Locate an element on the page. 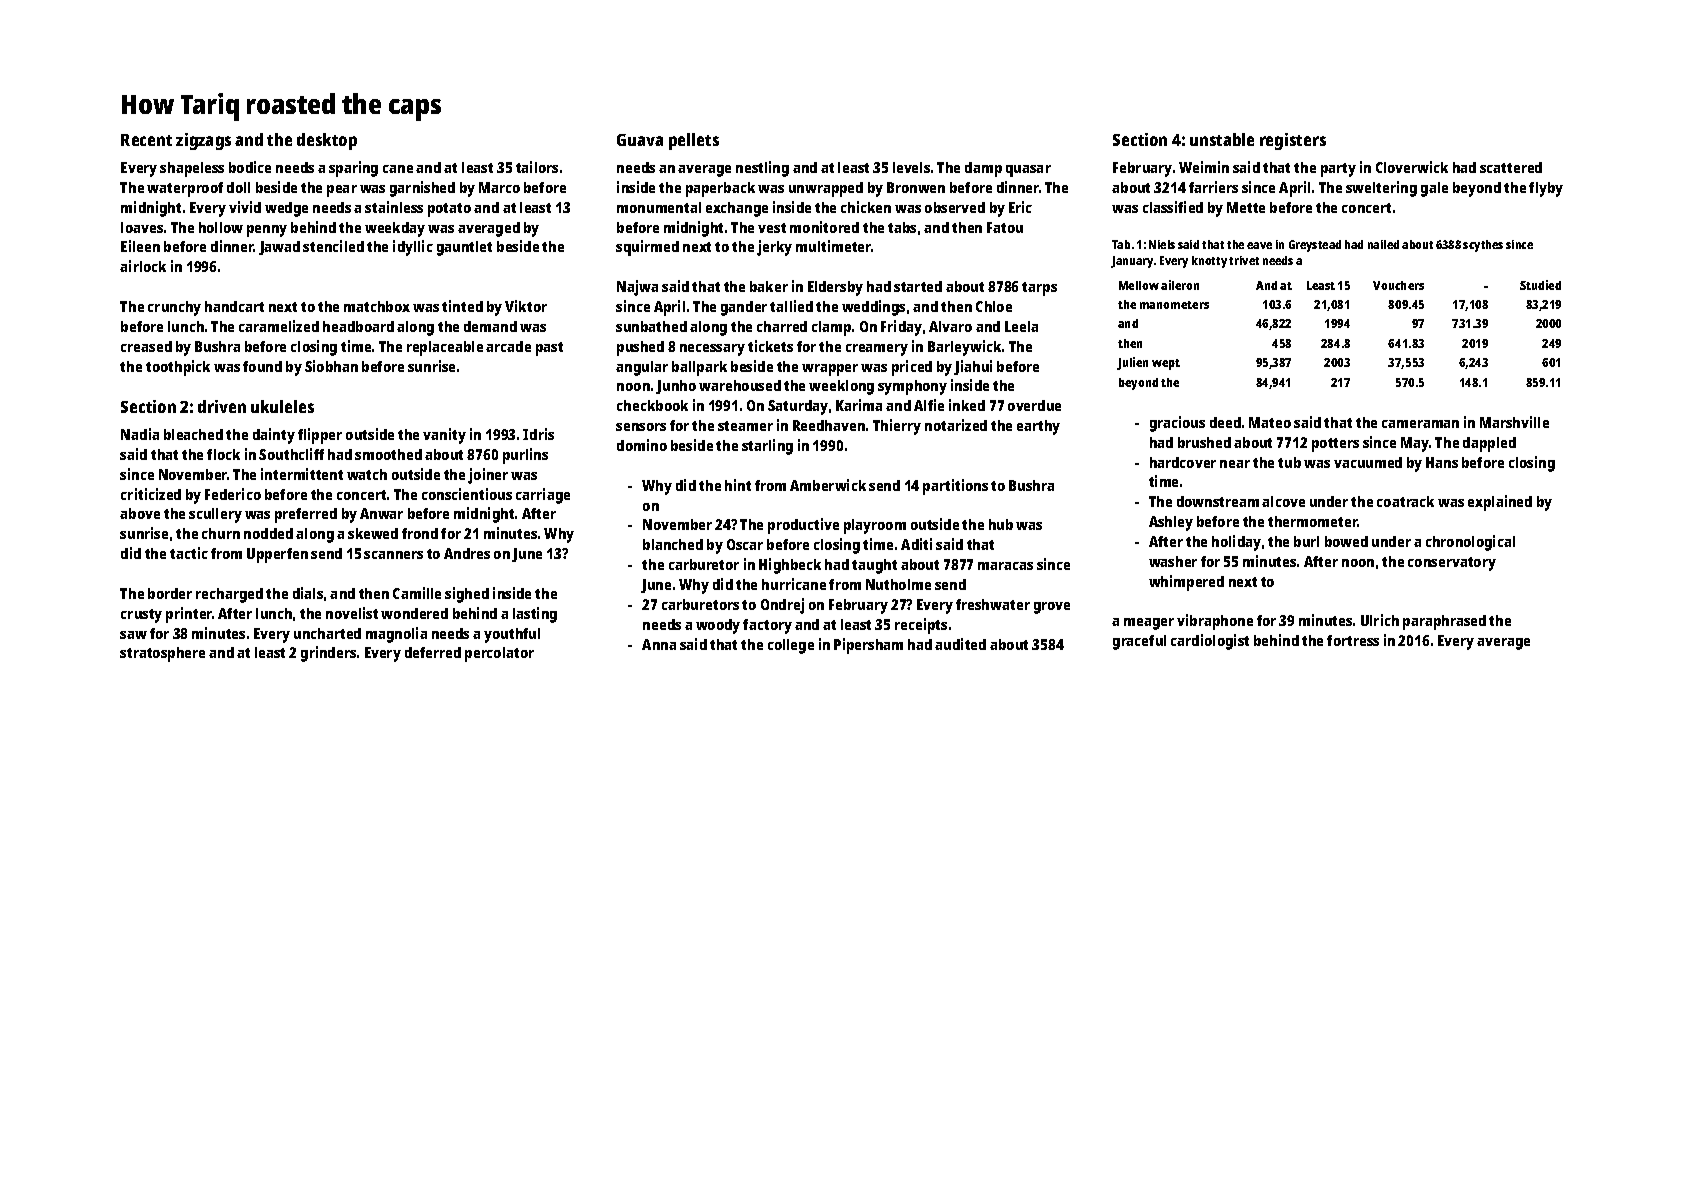 This page has height=1194, width=1689. Ashley is located at coordinates (1171, 523).
